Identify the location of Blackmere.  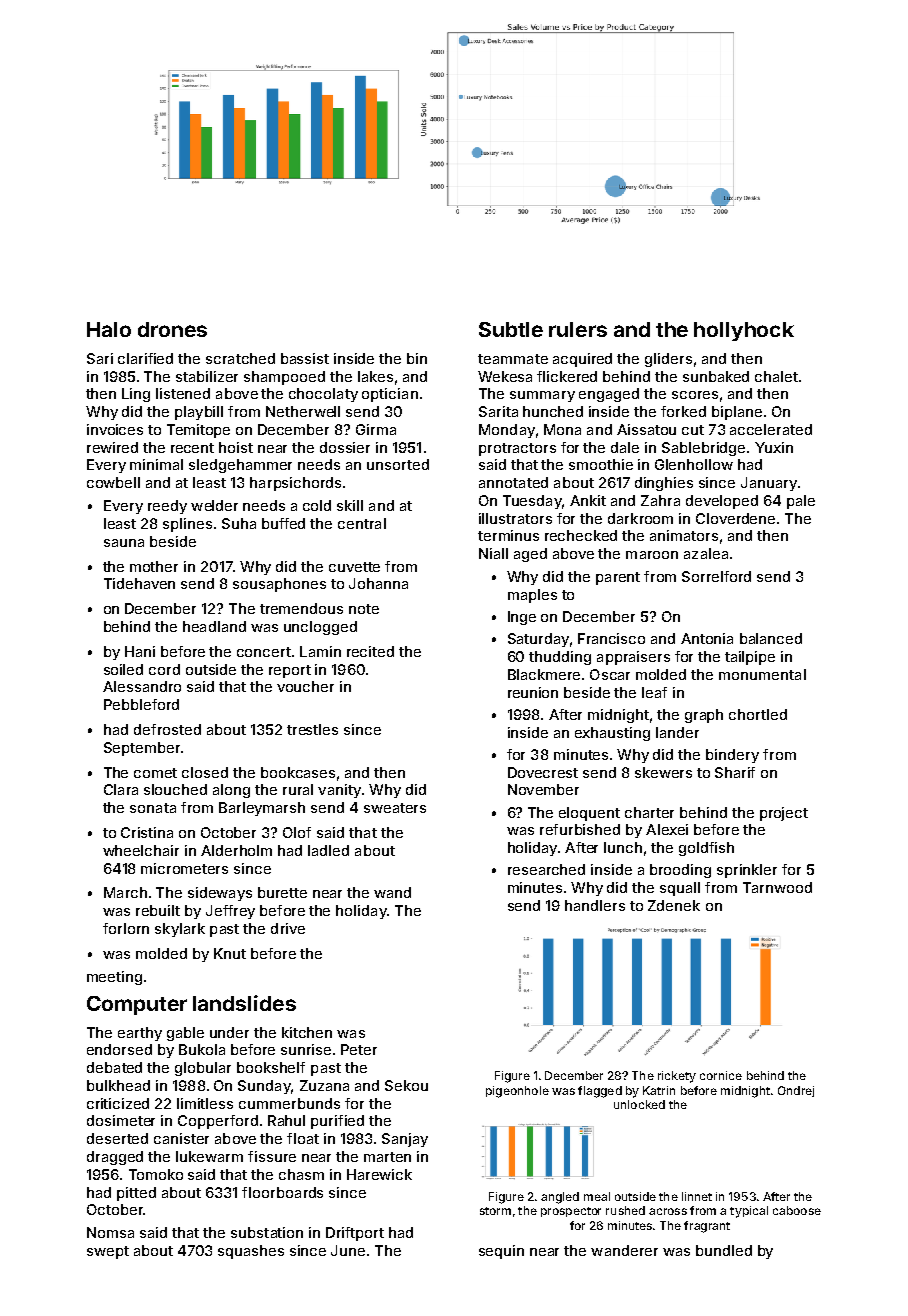
(544, 674).
